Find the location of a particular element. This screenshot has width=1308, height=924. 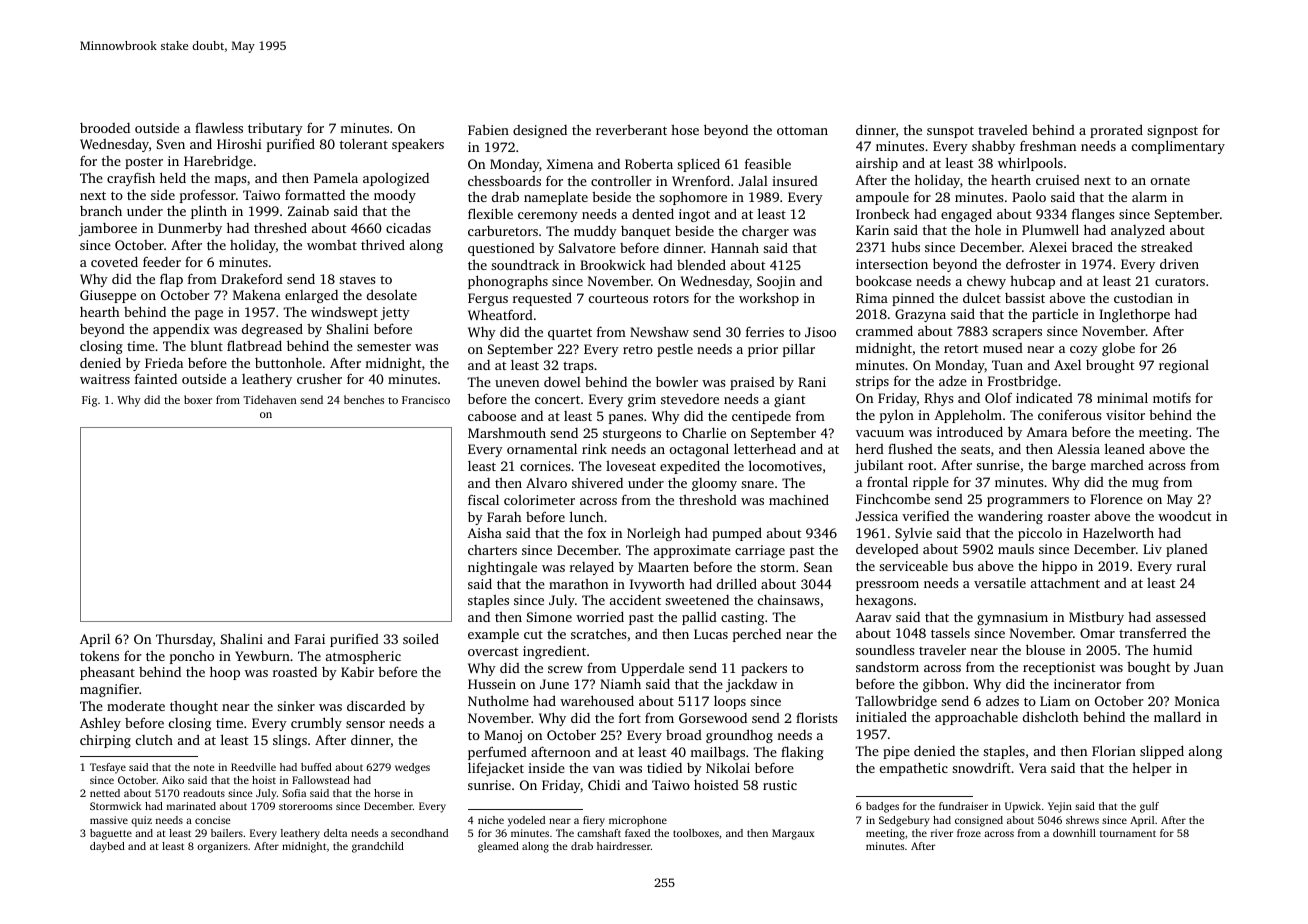

gleamed is located at coordinates (498, 847).
